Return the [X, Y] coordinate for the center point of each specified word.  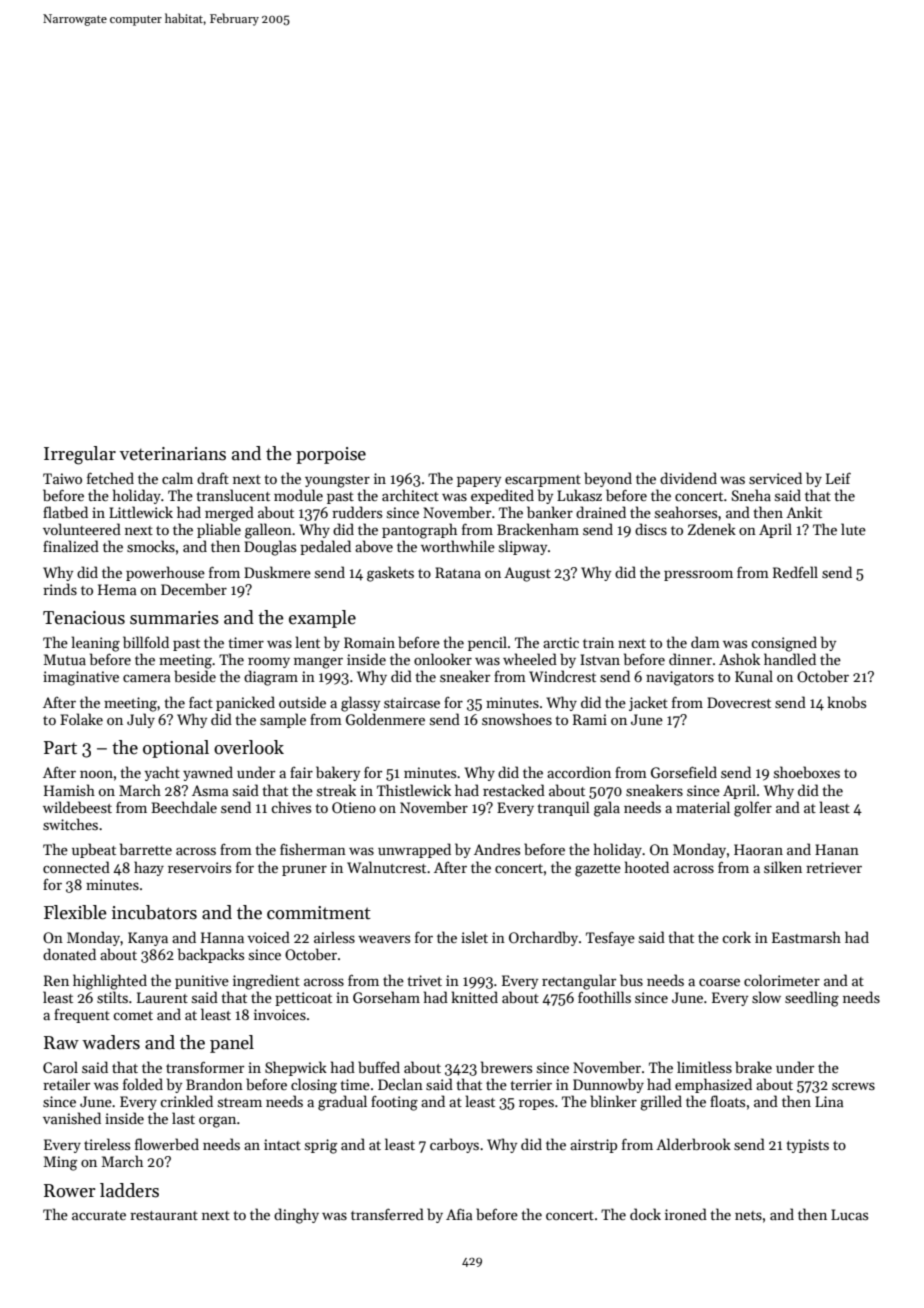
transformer [205, 1067]
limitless [704, 1067]
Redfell [795, 572]
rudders [357, 512]
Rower [70, 1191]
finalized [71, 546]
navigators [680, 678]
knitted [474, 997]
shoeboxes [807, 772]
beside [195, 676]
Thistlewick [414, 790]
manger [318, 663]
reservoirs [199, 867]
